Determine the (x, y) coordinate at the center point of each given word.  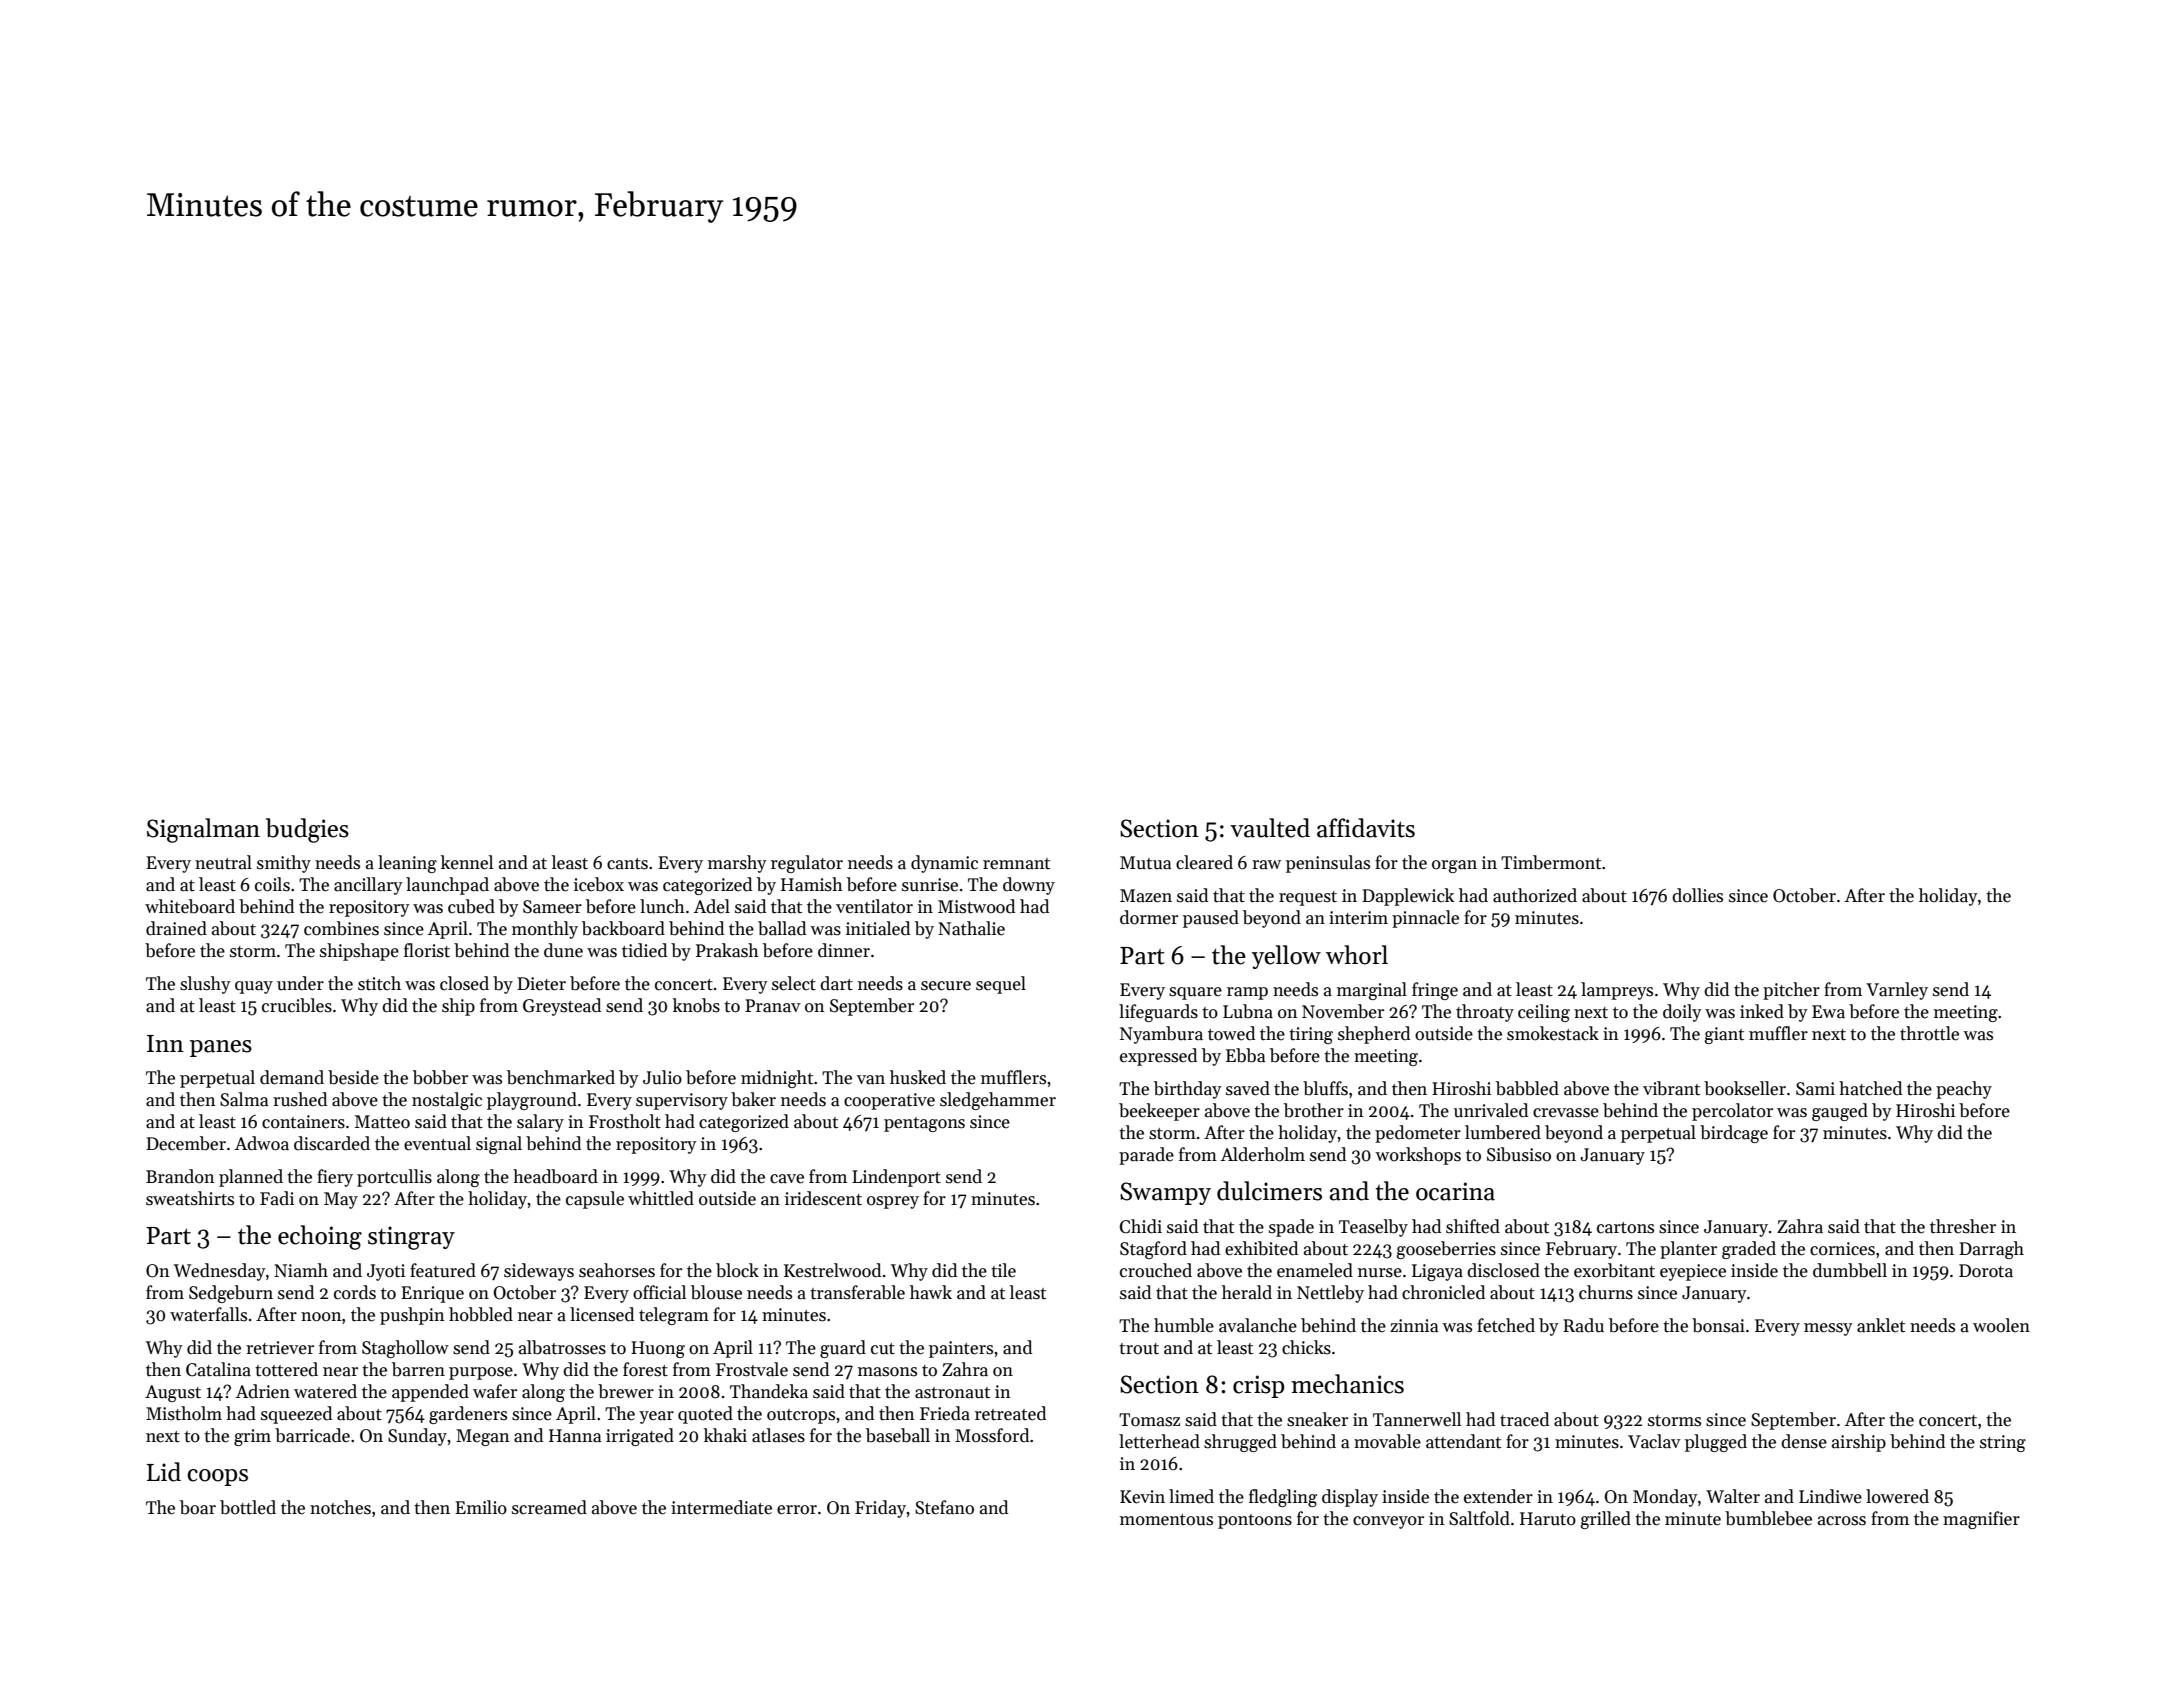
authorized (1535, 895)
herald (1247, 1292)
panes (221, 1048)
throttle (1929, 1033)
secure (946, 986)
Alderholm (1263, 1154)
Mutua (1145, 863)
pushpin (412, 1316)
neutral (223, 862)
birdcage (1734, 1134)
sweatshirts (190, 1198)
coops (217, 1477)
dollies (1697, 895)
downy (1029, 886)
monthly (545, 930)
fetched (1506, 1325)
